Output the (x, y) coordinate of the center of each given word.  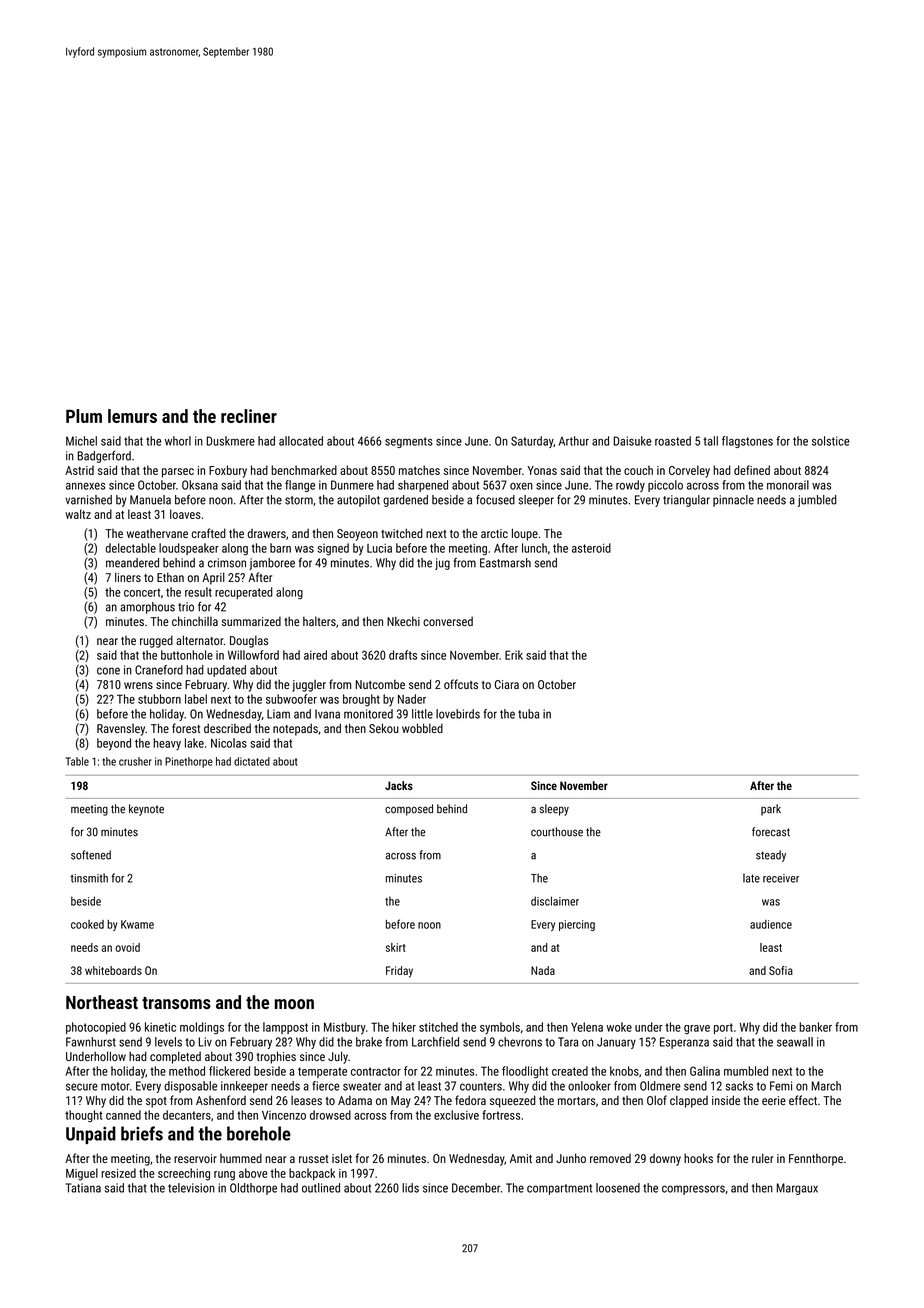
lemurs (132, 416)
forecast (771, 832)
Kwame (137, 924)
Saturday (532, 442)
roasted (673, 441)
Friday (399, 972)
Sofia (781, 970)
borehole (259, 1133)
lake (194, 743)
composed (409, 810)
